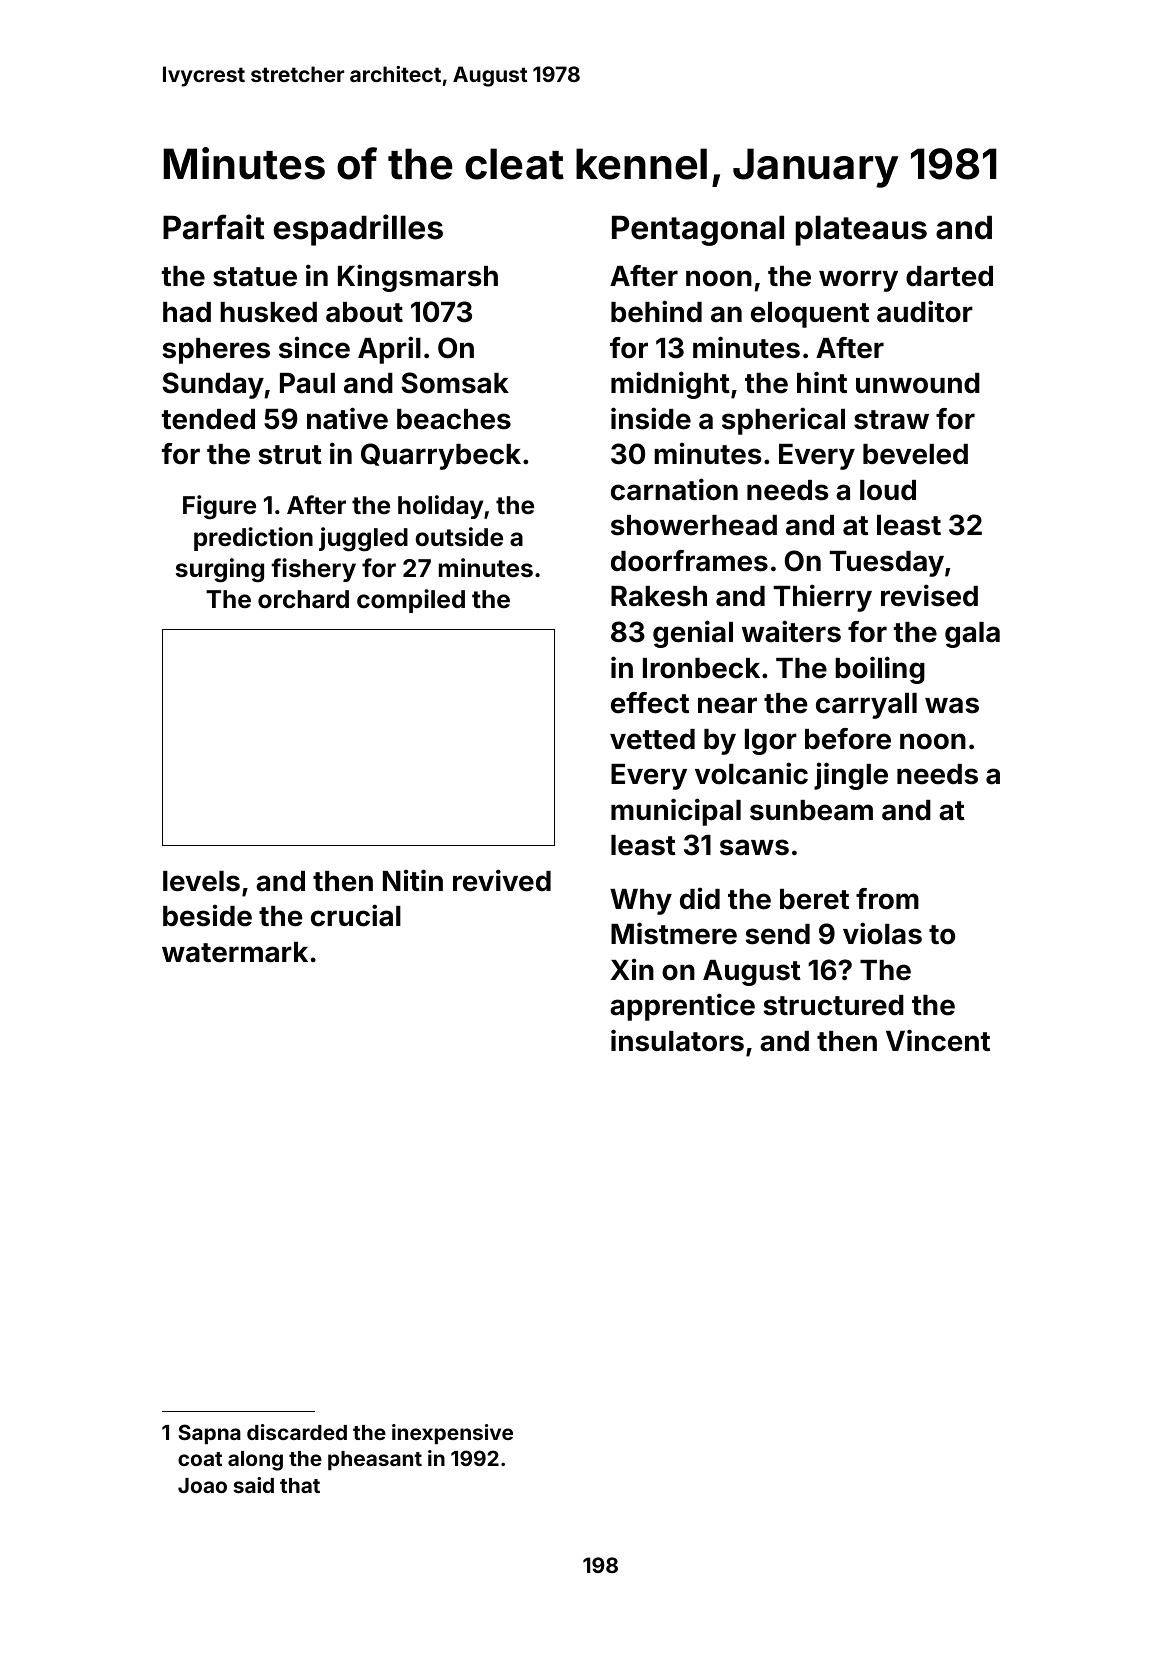 The width and height of the screenshot is (1165, 1654). I want to click on Somsak, so click(455, 383).
